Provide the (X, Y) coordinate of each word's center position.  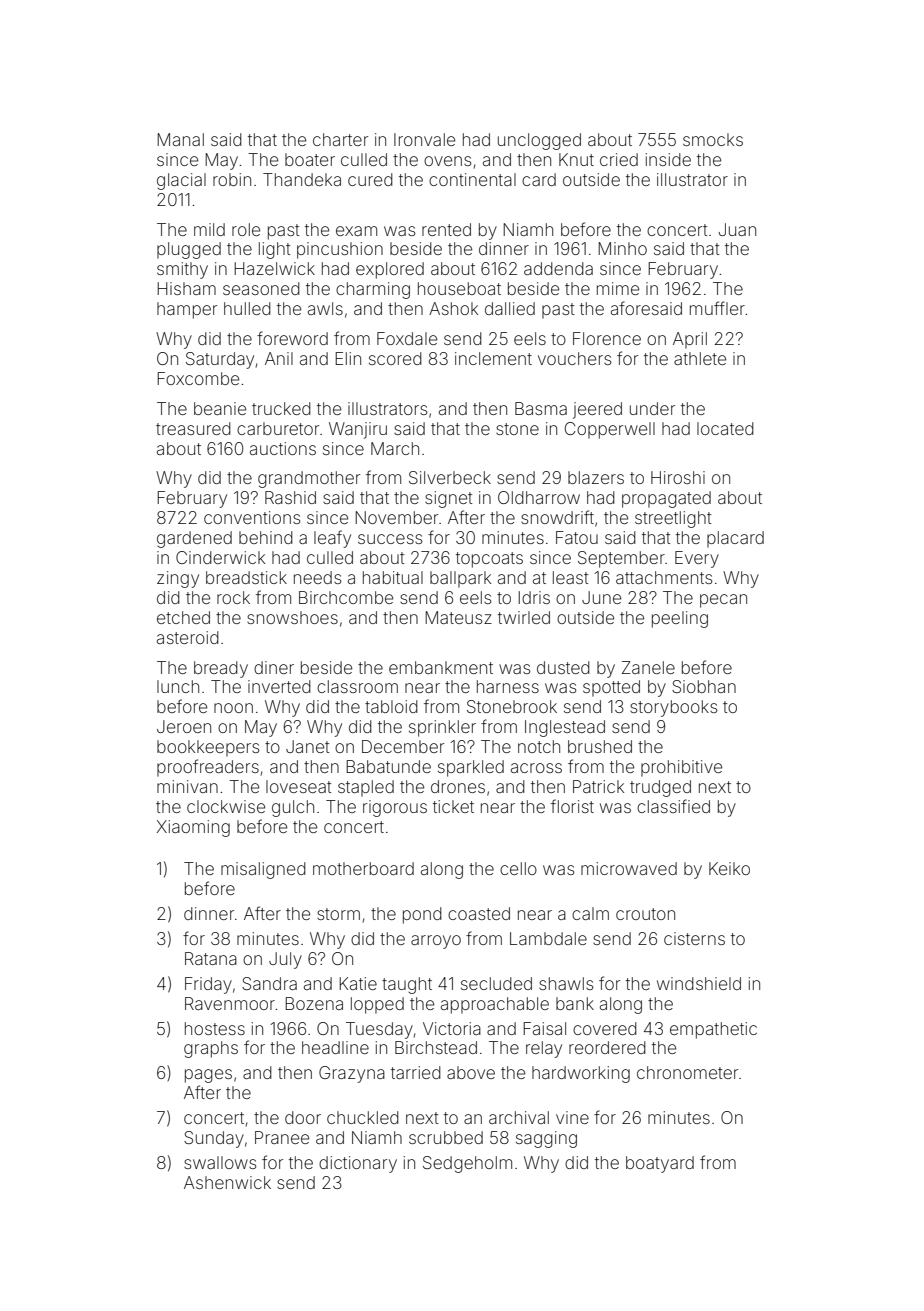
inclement (493, 358)
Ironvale (424, 139)
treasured (193, 428)
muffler (717, 308)
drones (458, 786)
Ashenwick (227, 1182)
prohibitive (681, 768)
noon (233, 708)
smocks (713, 139)
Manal (180, 139)
